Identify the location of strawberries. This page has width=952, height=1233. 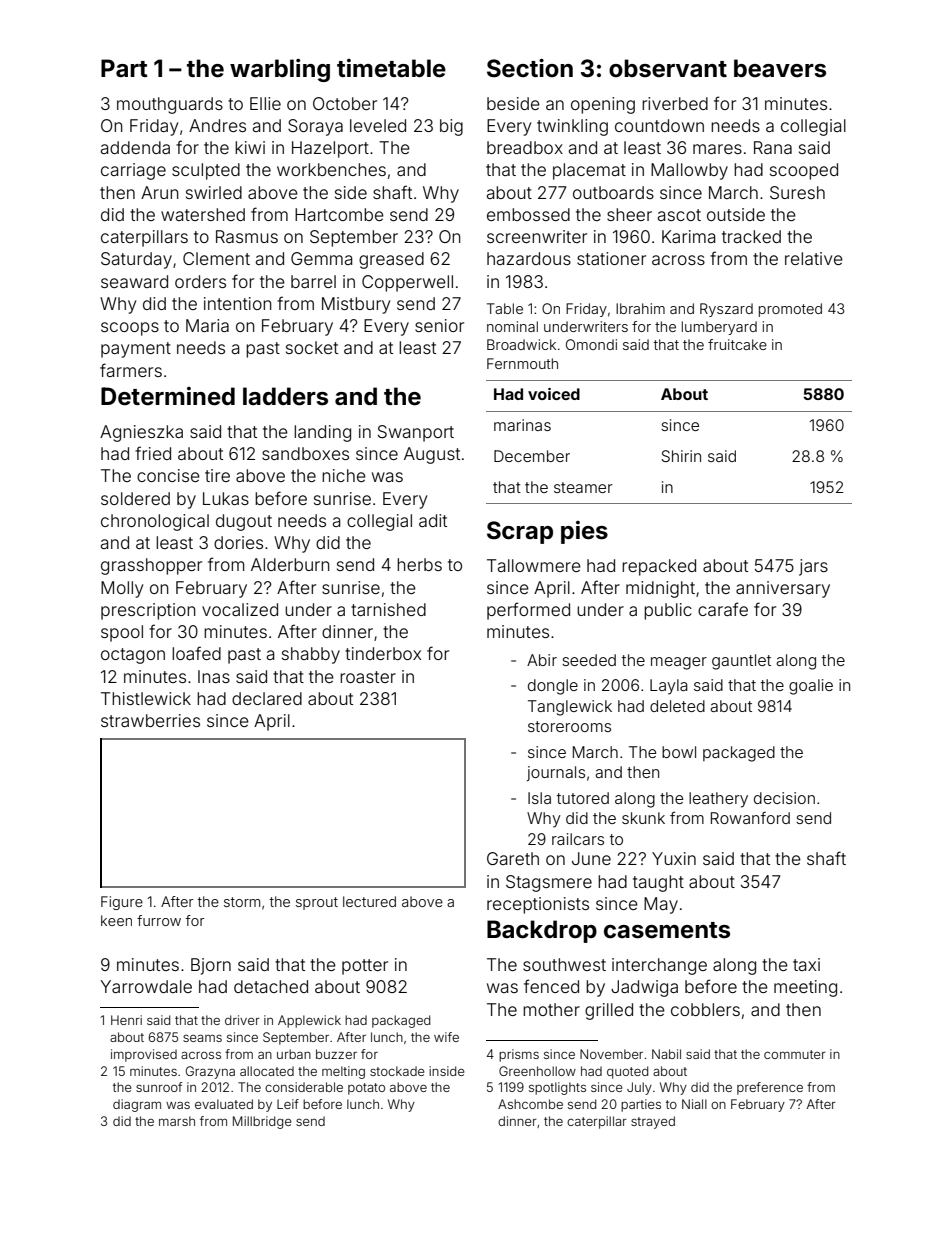
(150, 720).
